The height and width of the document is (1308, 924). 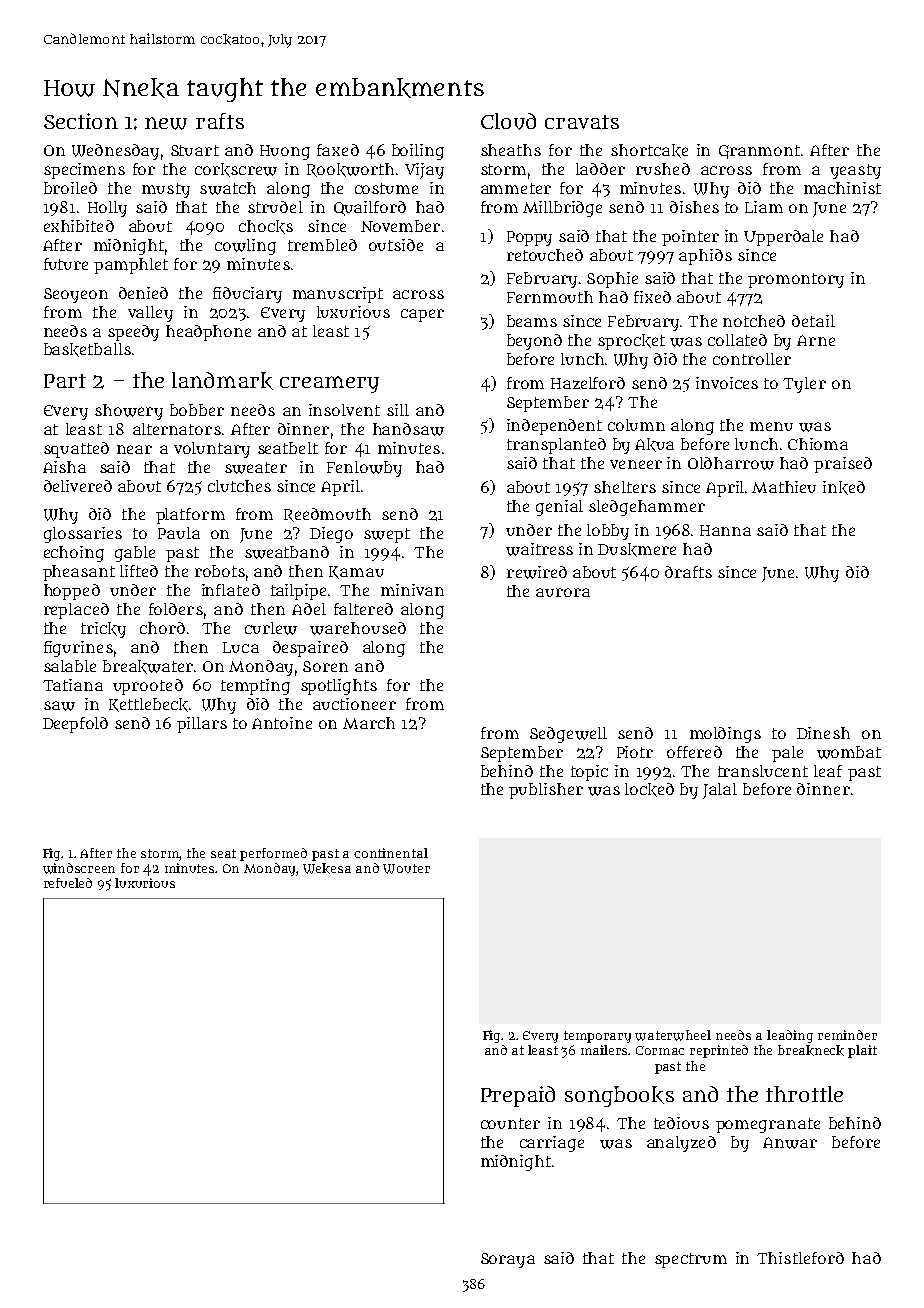 What do you see at coordinates (546, 791) in the document?
I see `publisher` at bounding box center [546, 791].
